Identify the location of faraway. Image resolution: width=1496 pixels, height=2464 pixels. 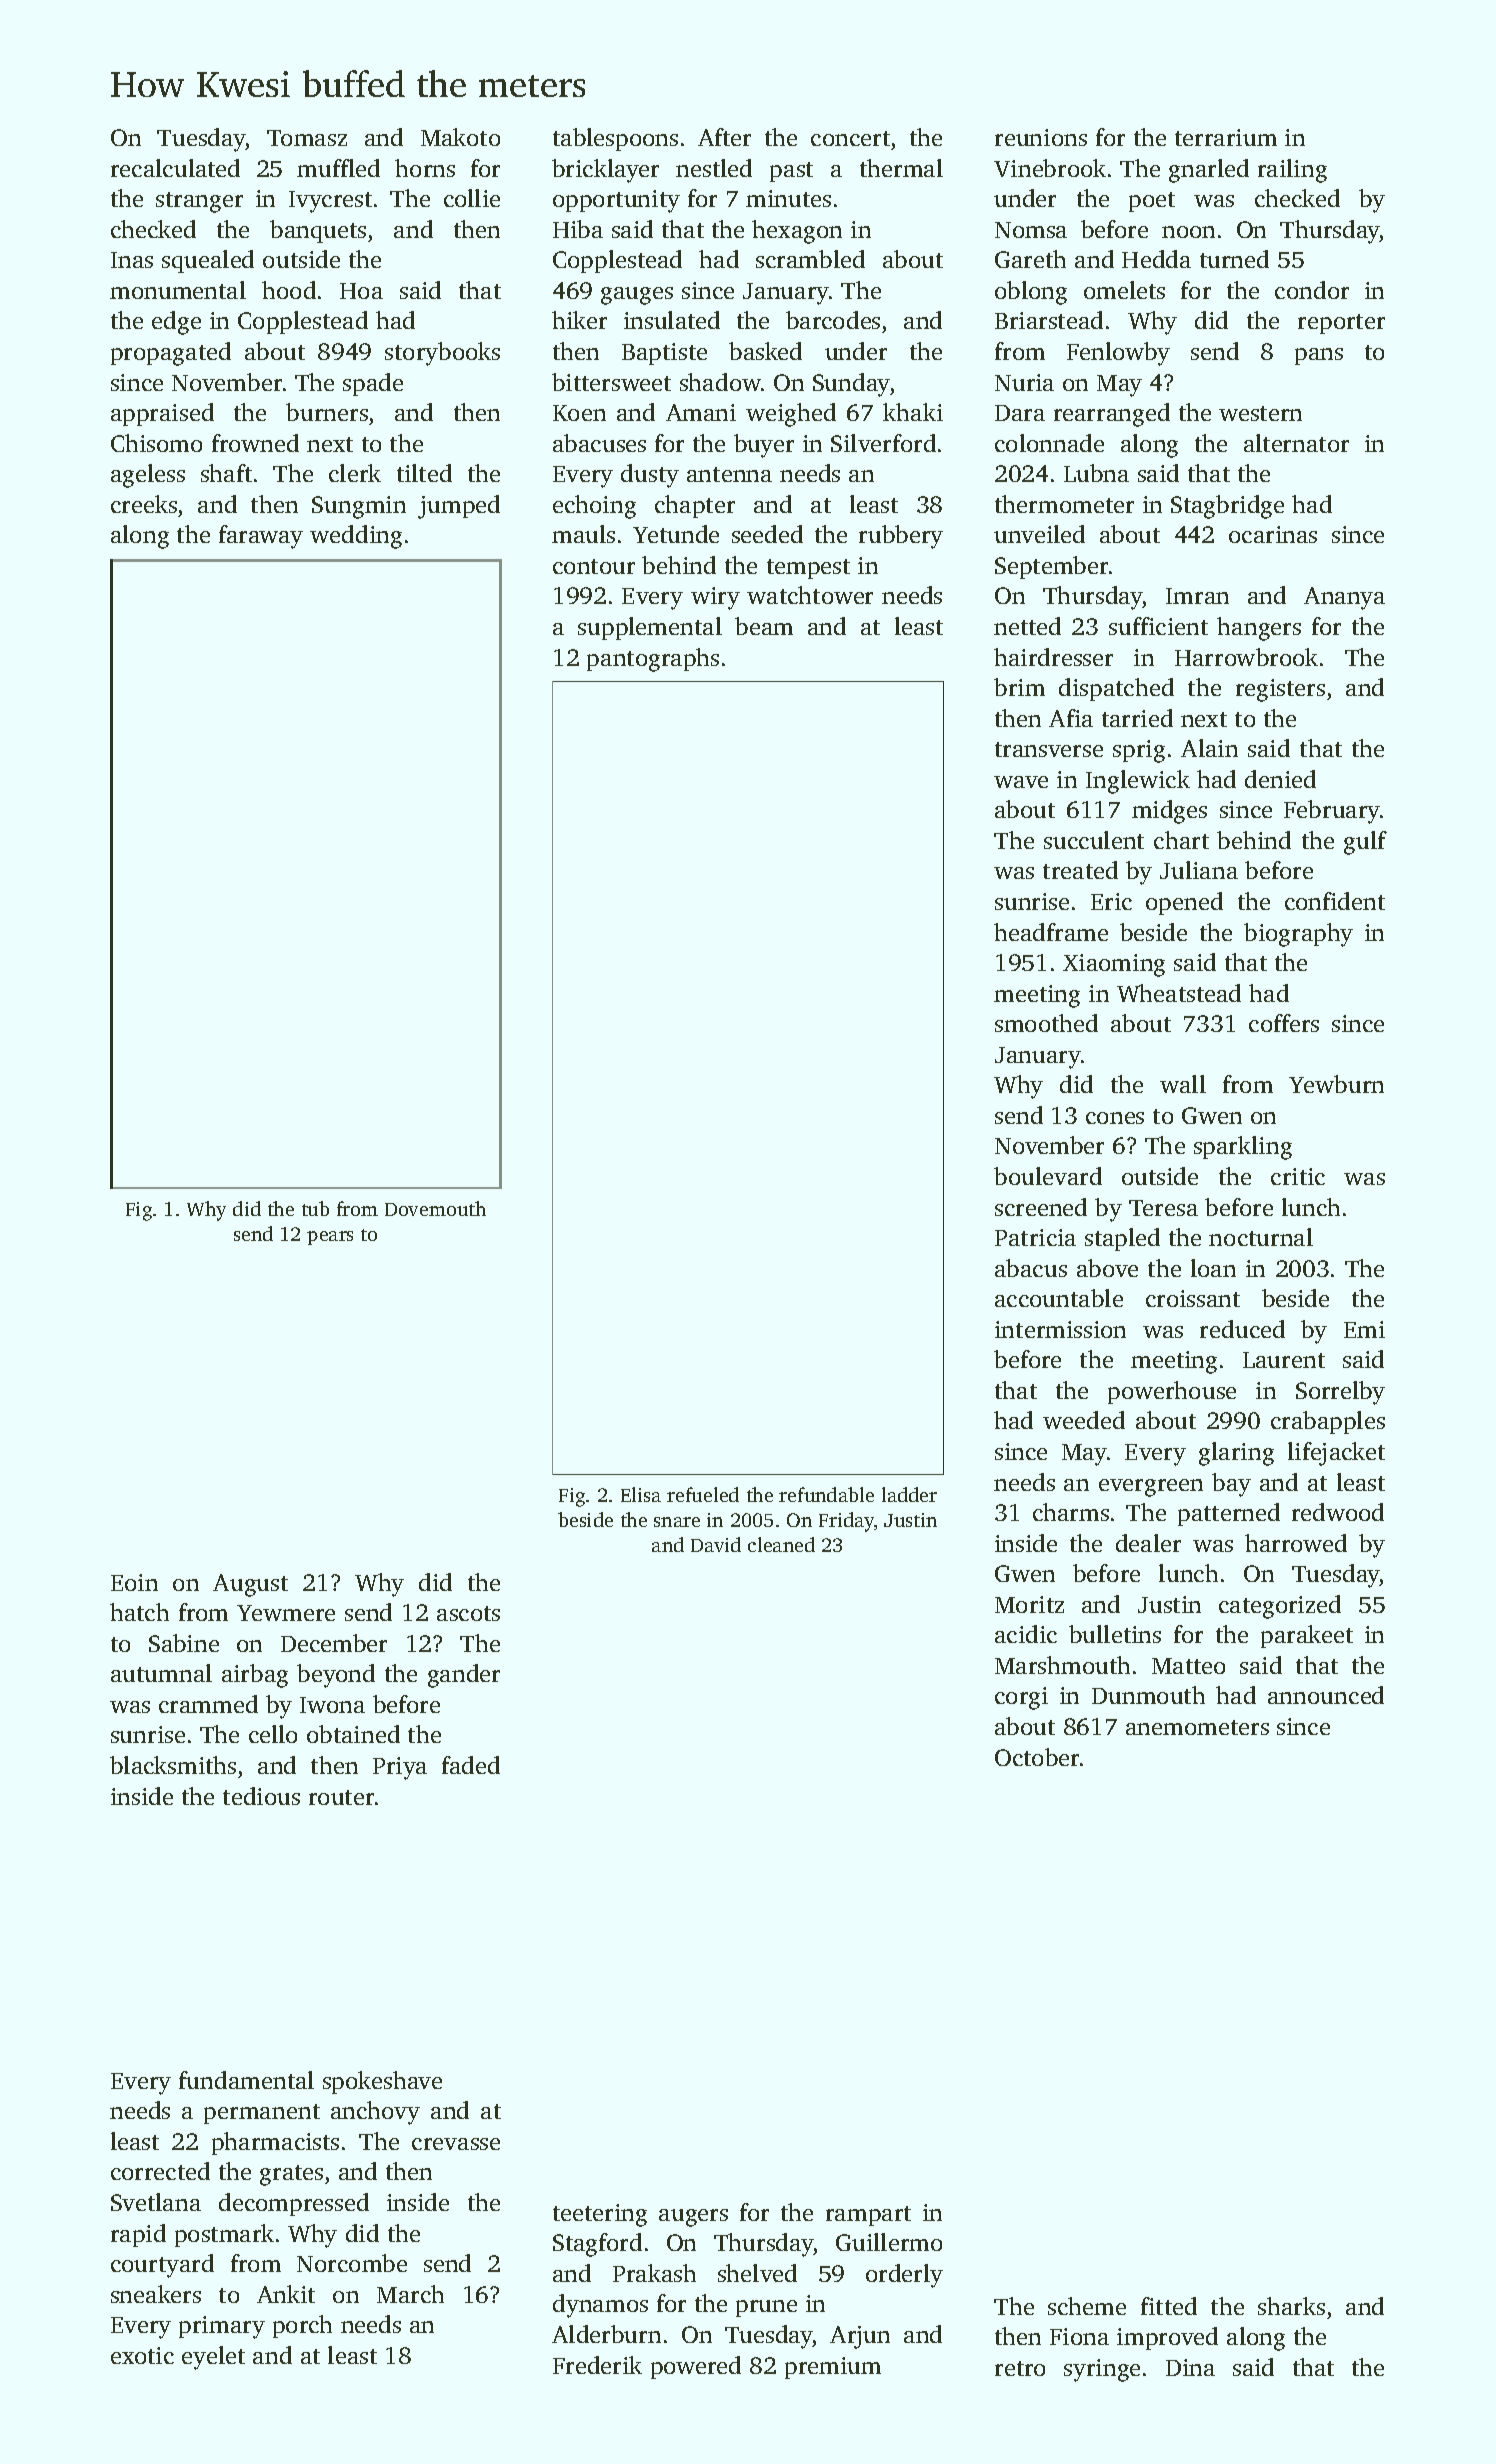
(261, 537).
